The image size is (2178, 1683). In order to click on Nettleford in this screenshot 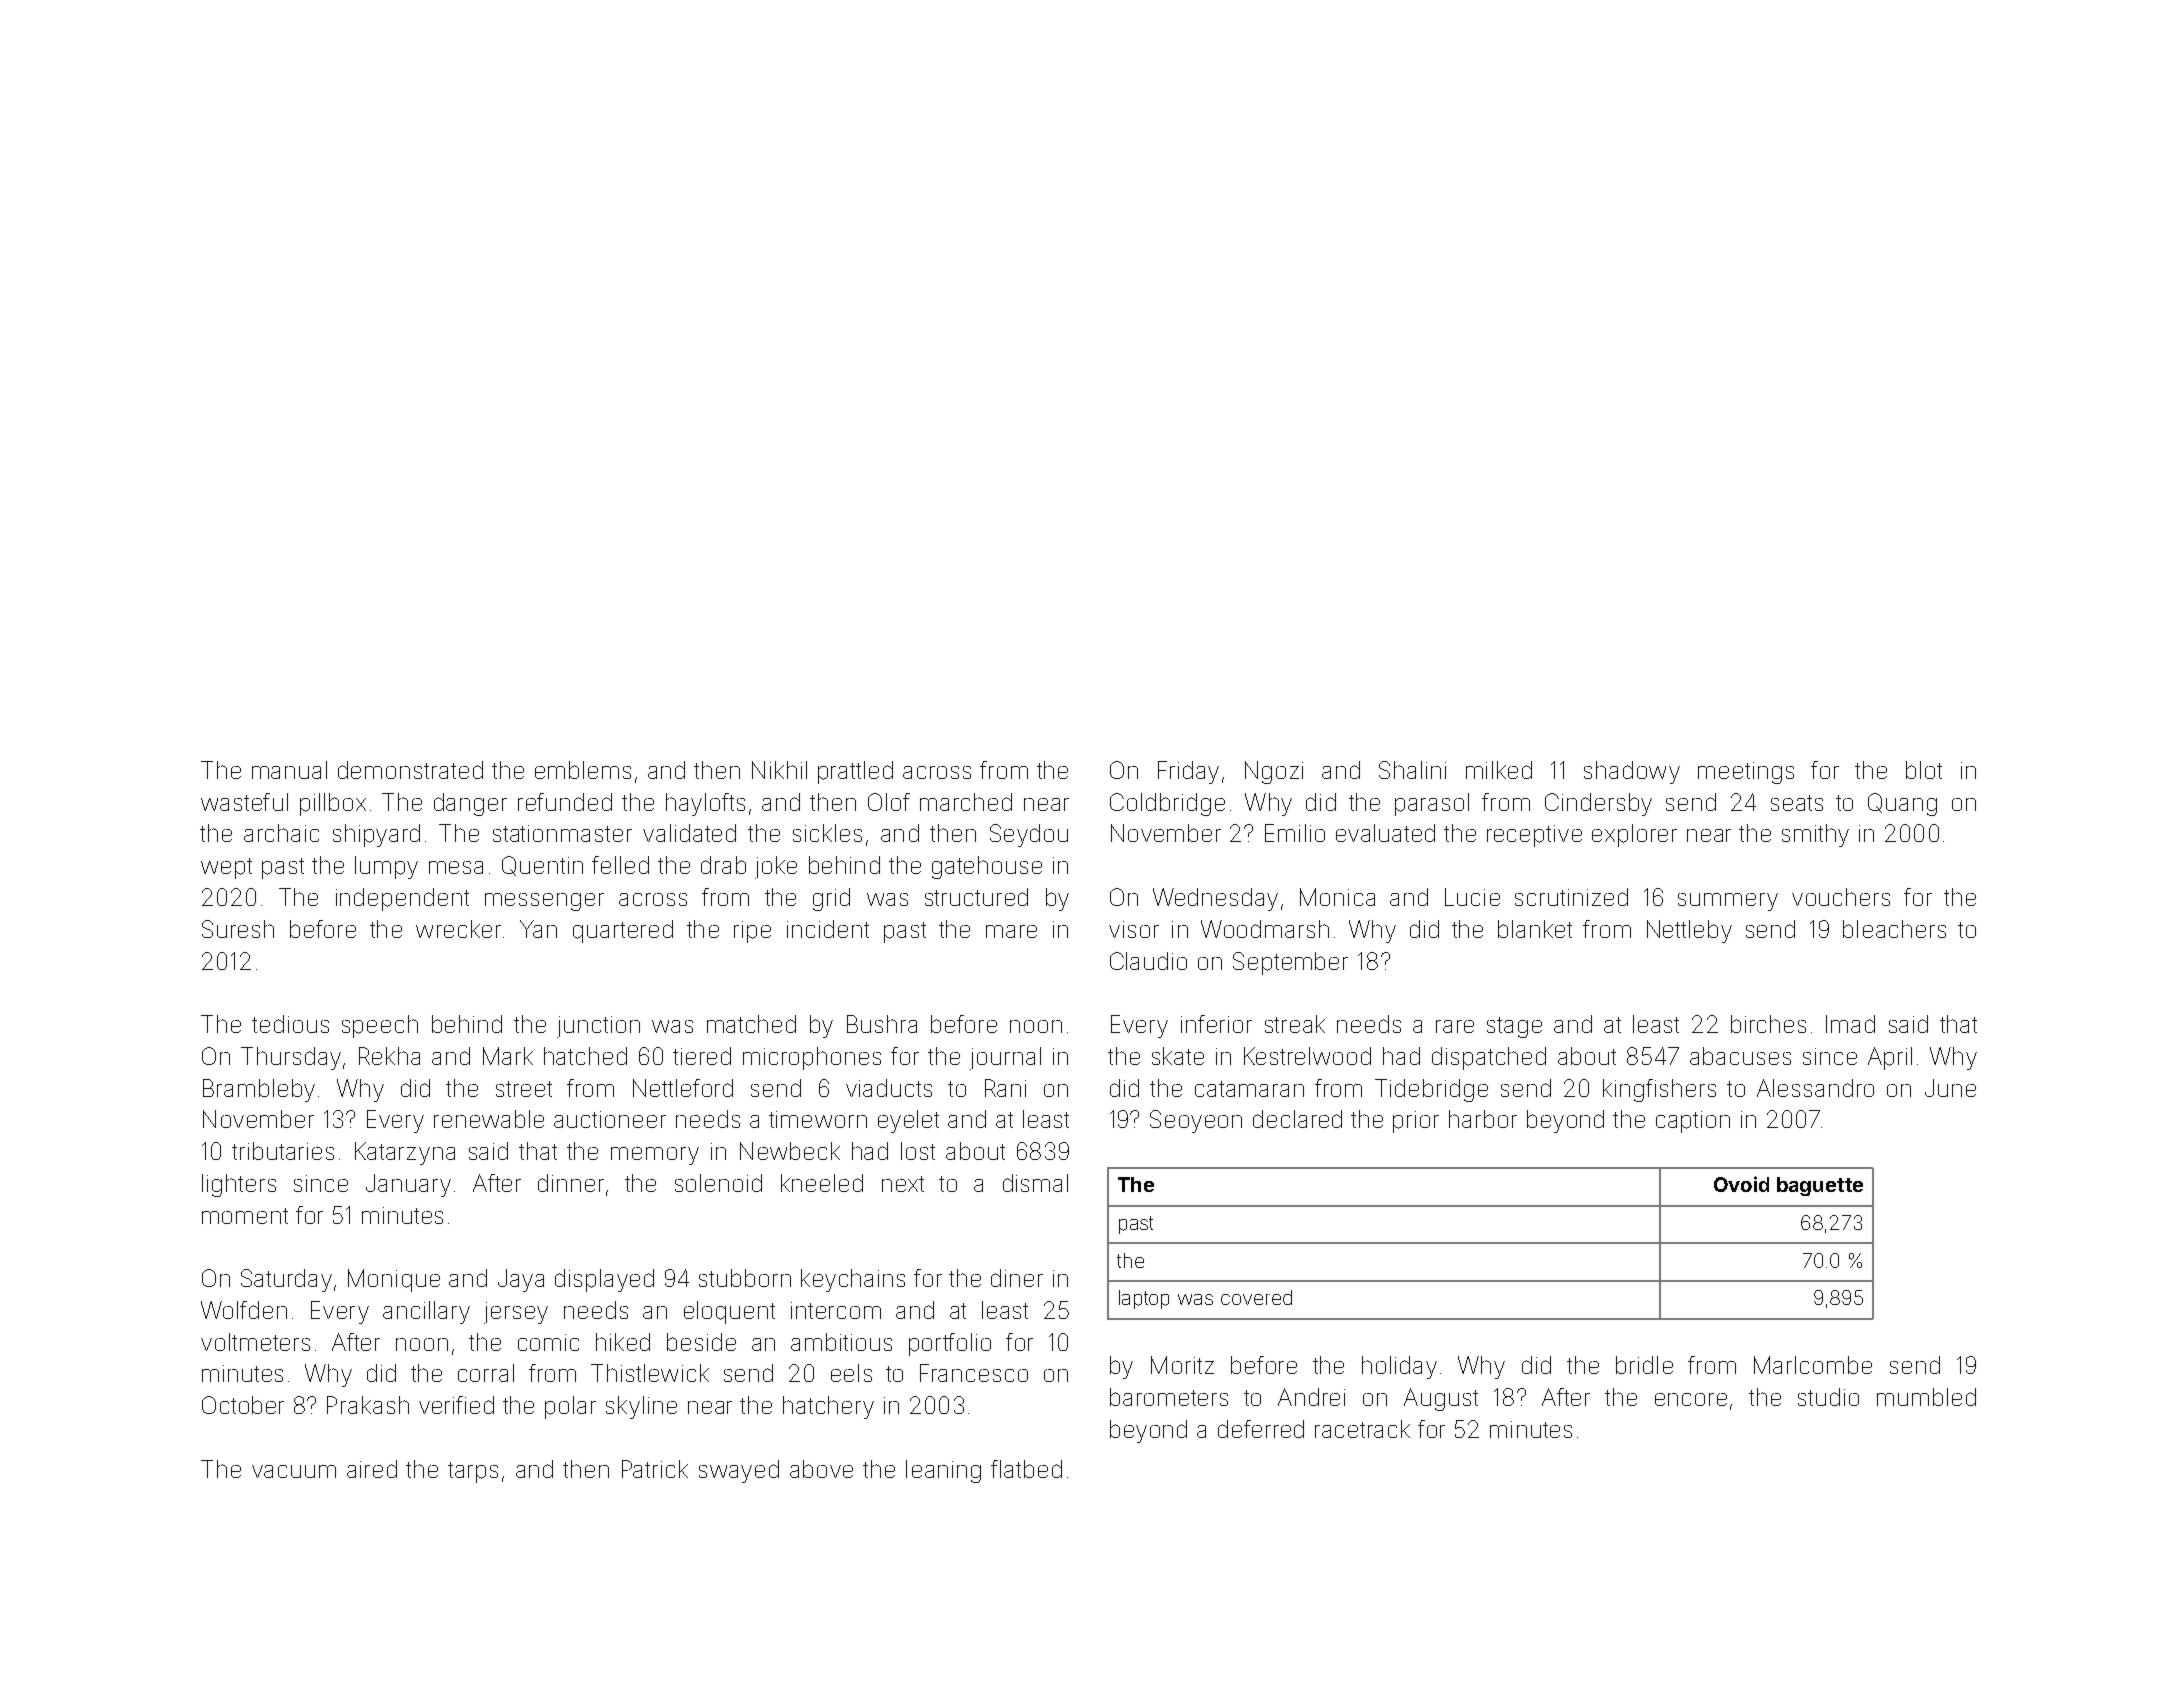, I will do `click(683, 1088)`.
